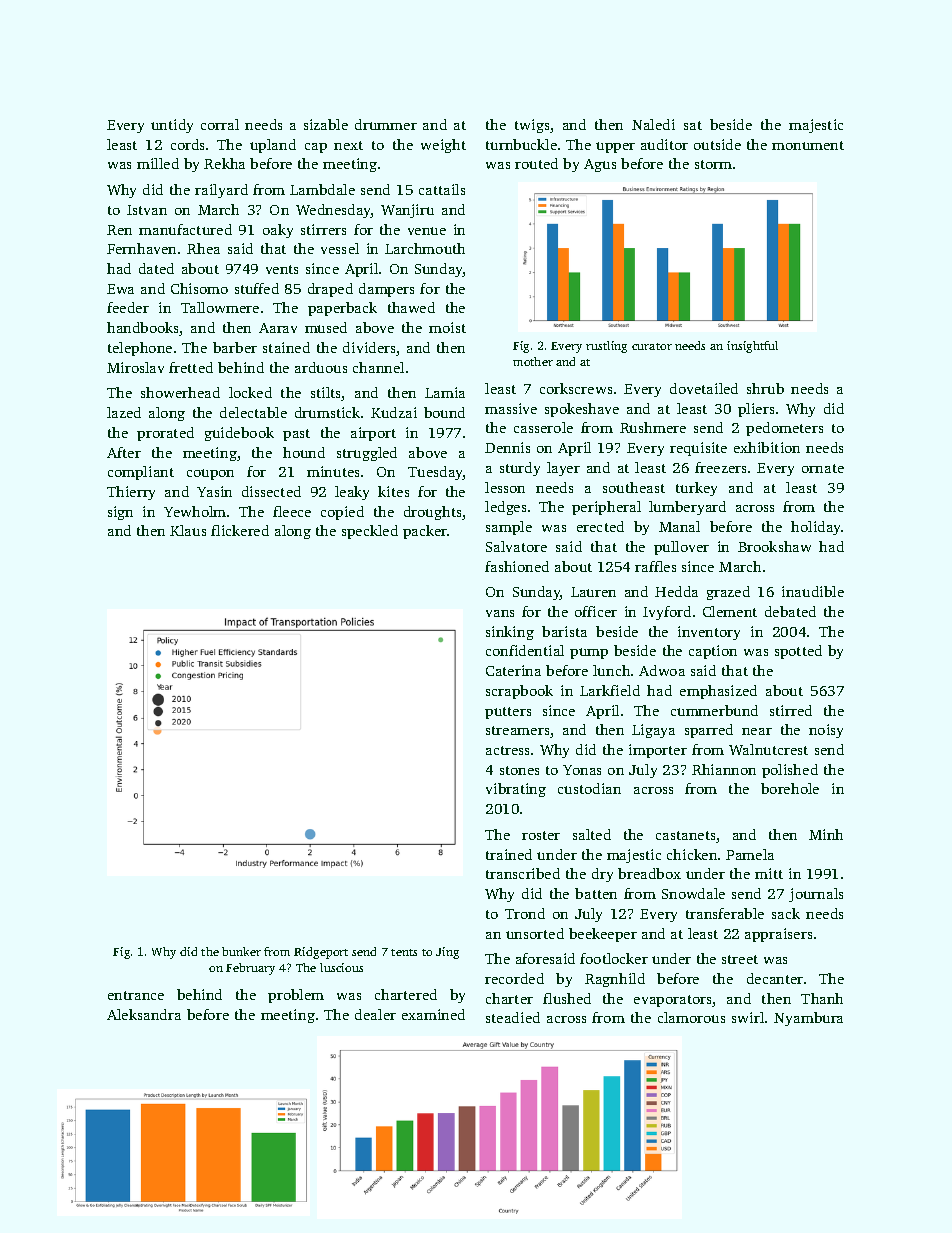  What do you see at coordinates (752, 347) in the screenshot?
I see `insightful` at bounding box center [752, 347].
